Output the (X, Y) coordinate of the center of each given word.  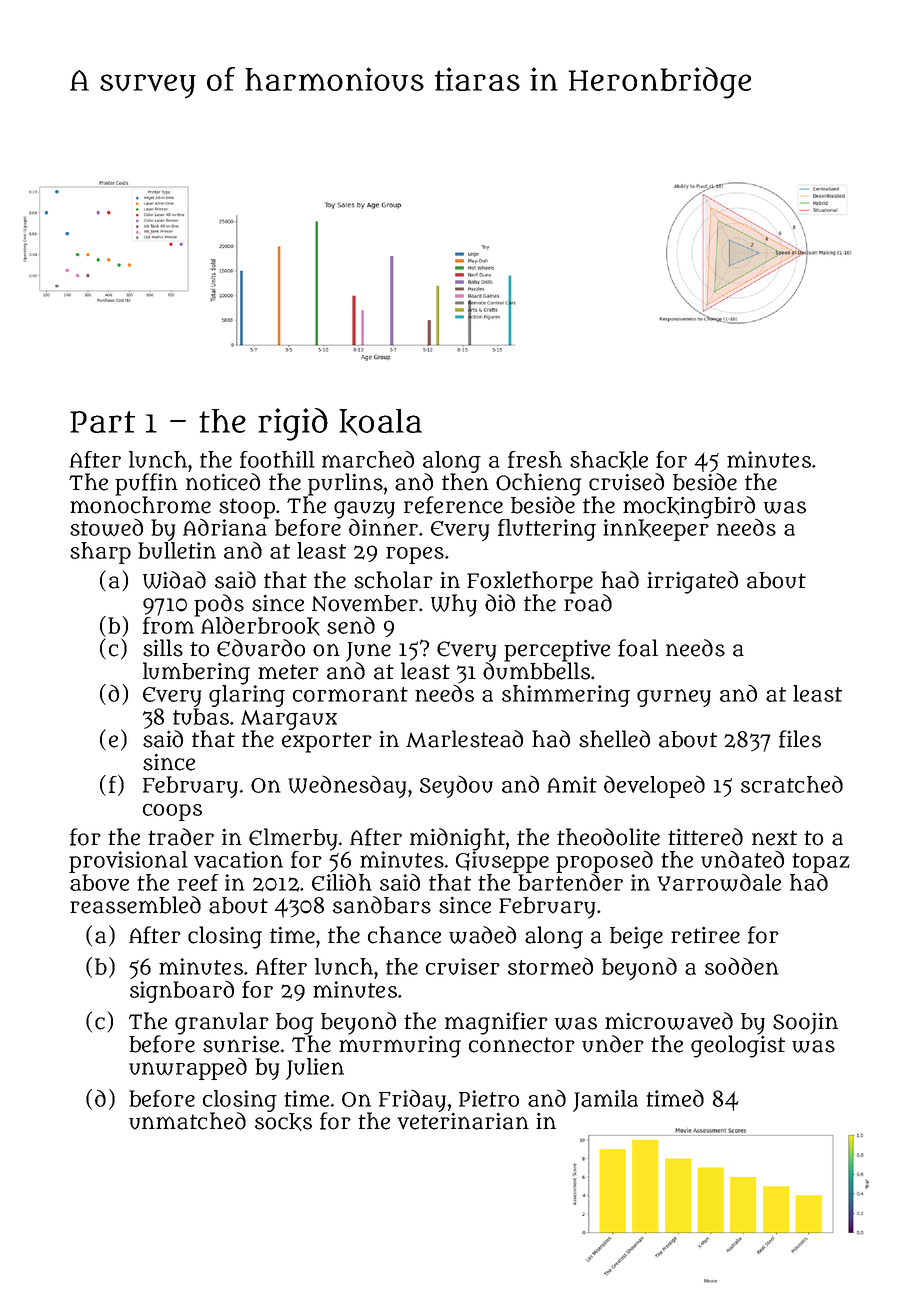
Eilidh (342, 882)
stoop (247, 508)
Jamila (605, 1101)
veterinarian (463, 1121)
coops (172, 812)
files (800, 739)
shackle (609, 460)
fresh (535, 459)
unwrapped (188, 1068)
